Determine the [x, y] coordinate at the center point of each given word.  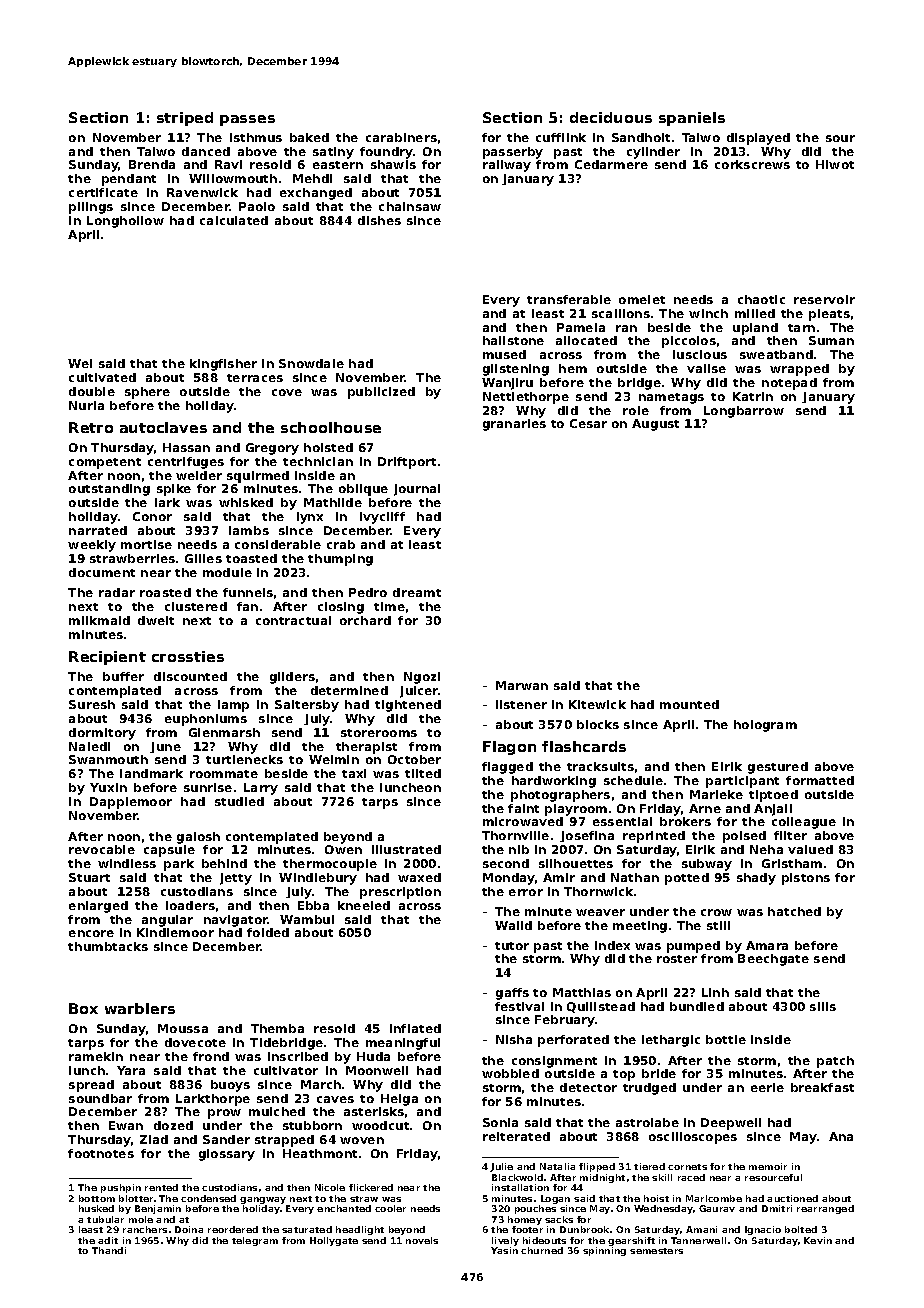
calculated [234, 220]
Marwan [522, 685]
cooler [390, 1208]
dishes [379, 220]
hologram [765, 726]
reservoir [824, 299]
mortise [146, 544]
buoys [230, 1086]
